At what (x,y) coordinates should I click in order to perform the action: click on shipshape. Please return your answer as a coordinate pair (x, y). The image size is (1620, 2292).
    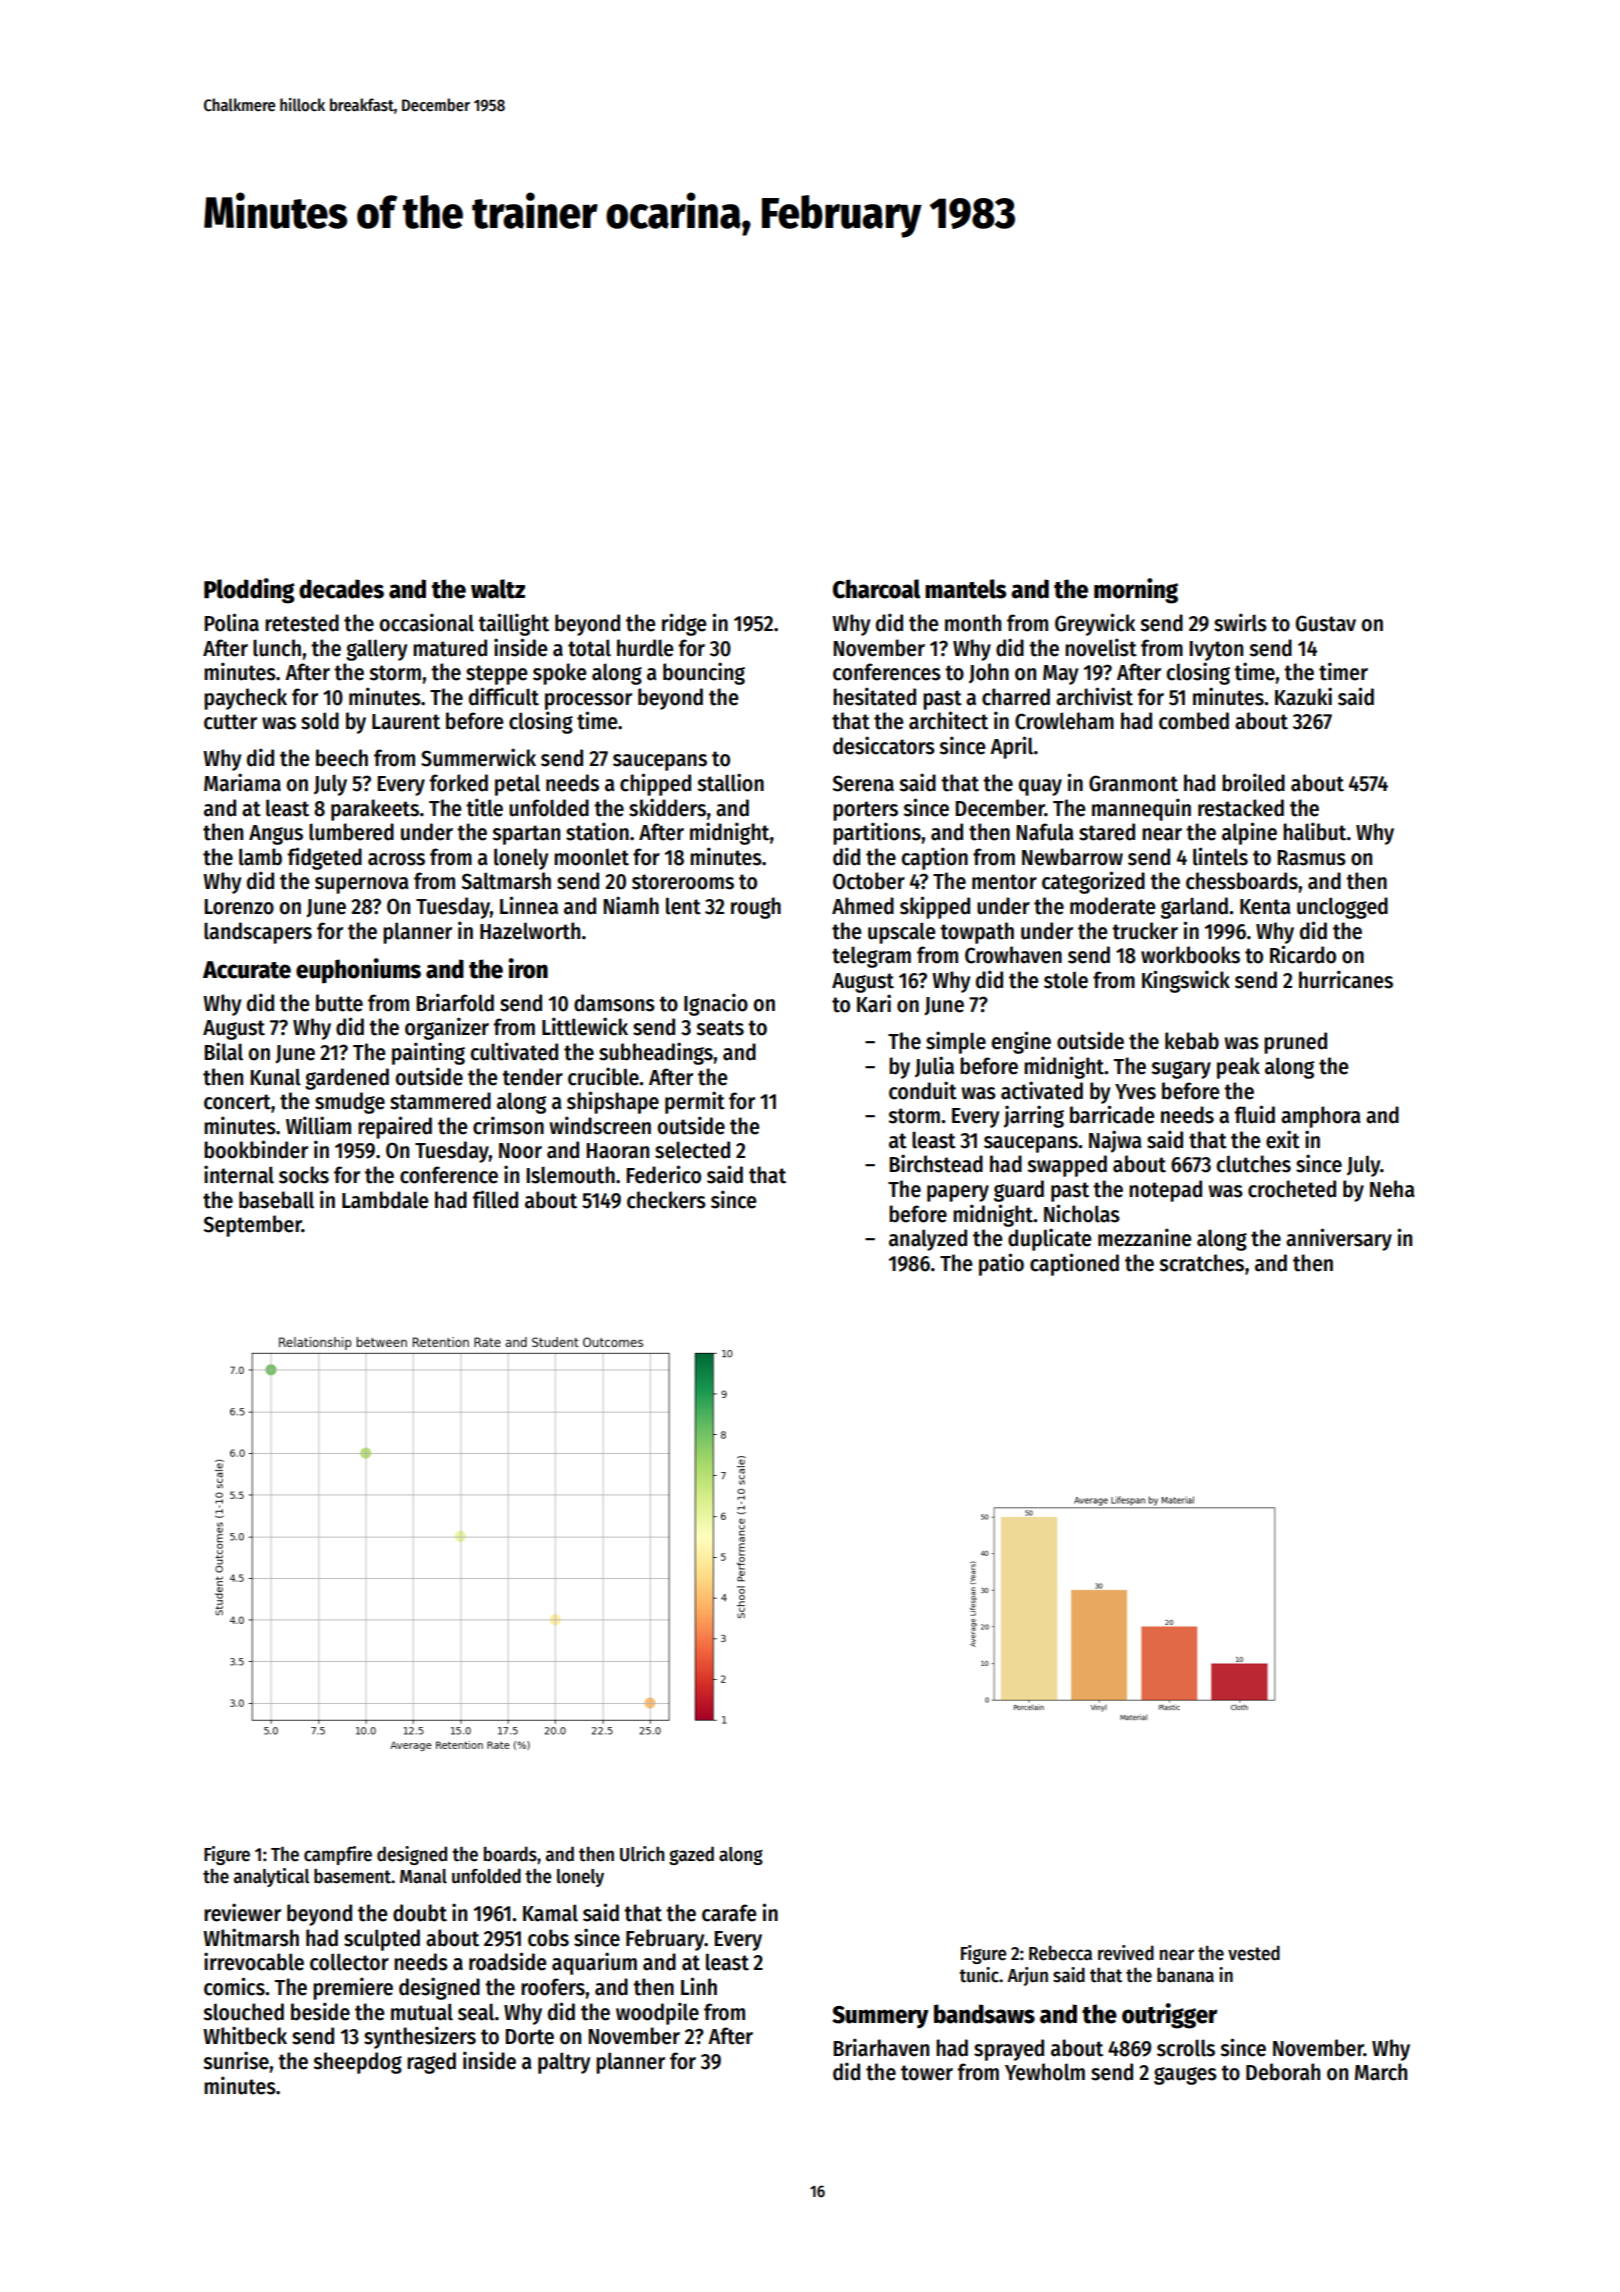
    Looking at the image, I should click on (613, 1102).
